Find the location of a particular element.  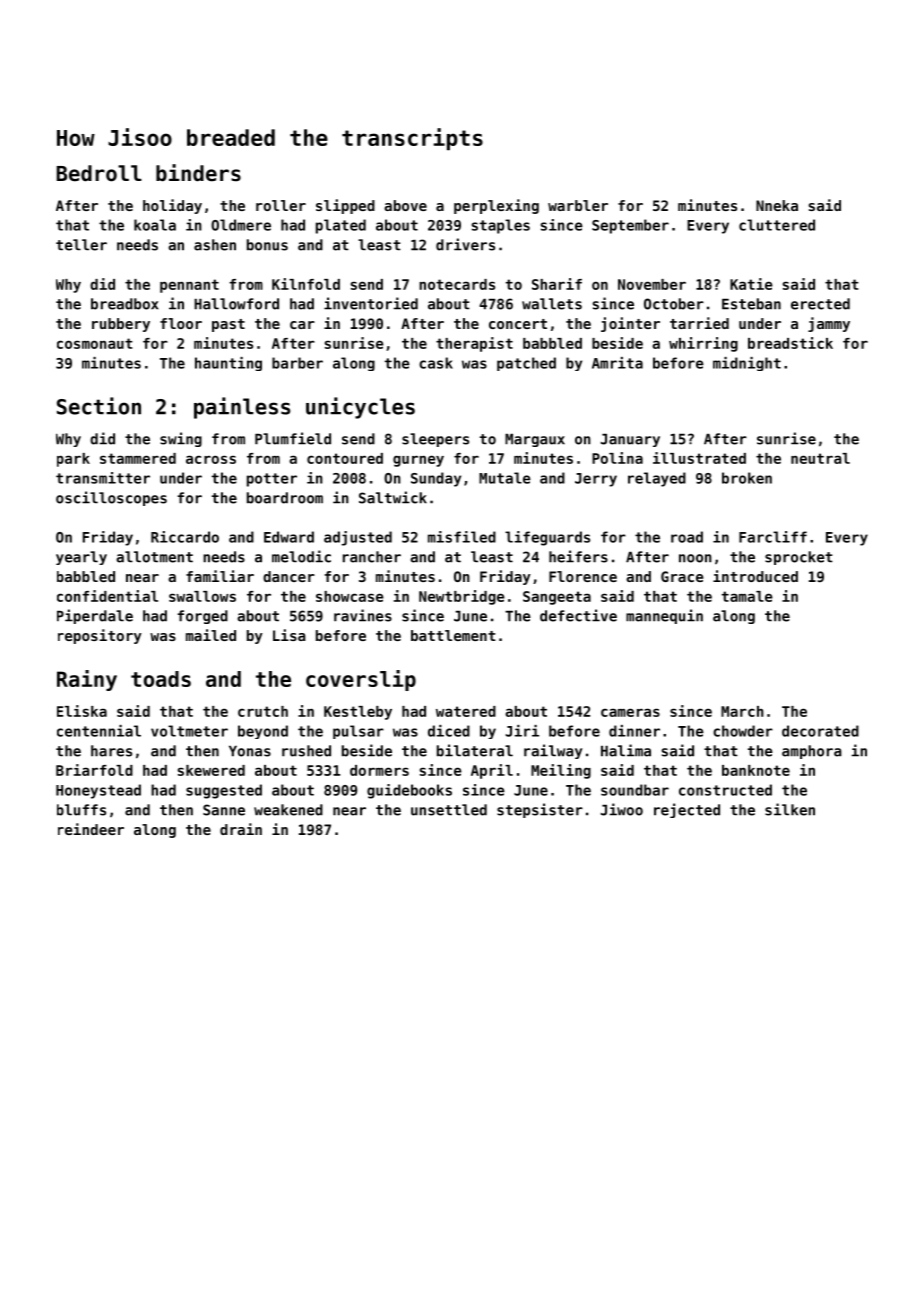

repository is located at coordinates (100, 636).
